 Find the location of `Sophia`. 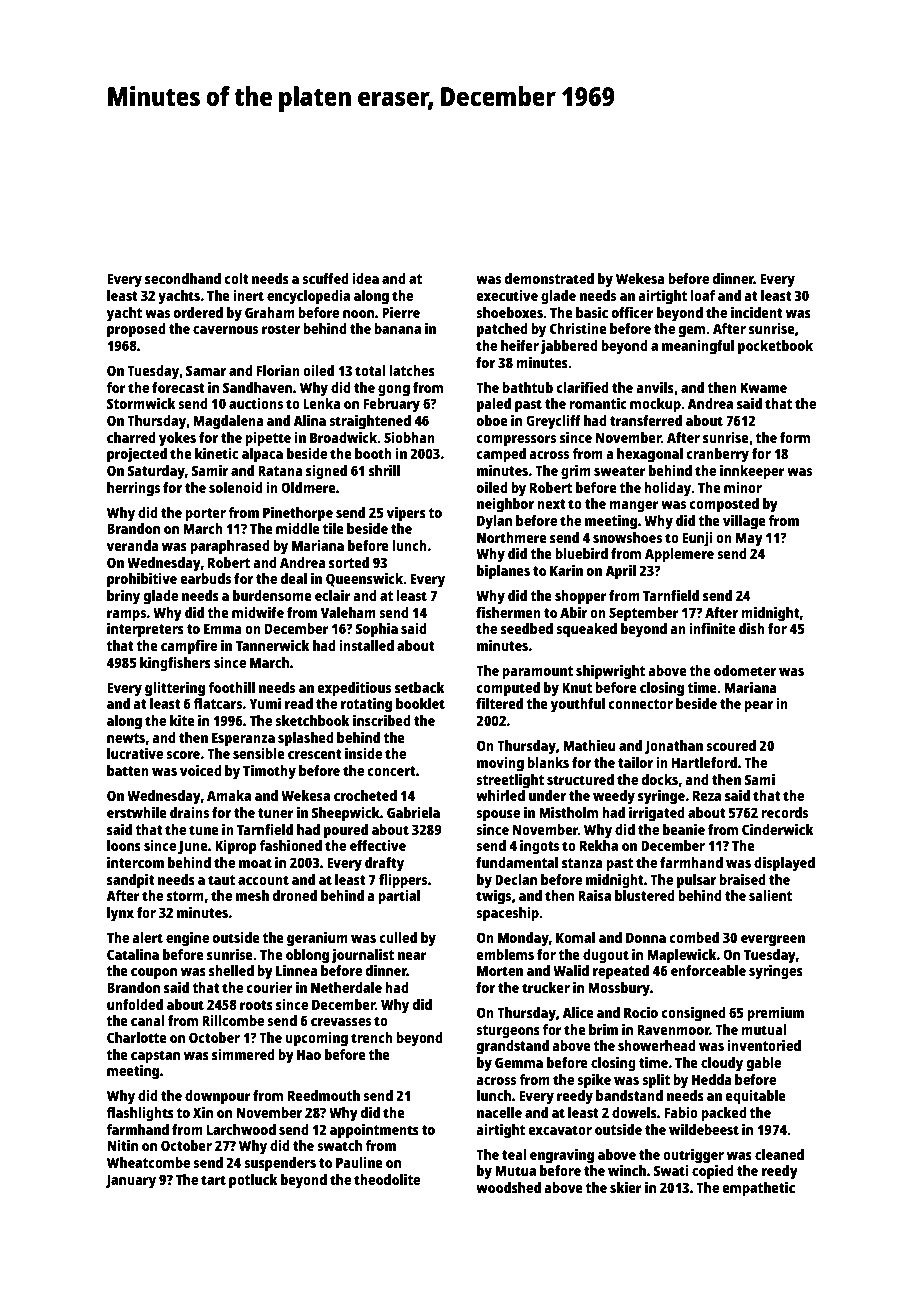

Sophia is located at coordinates (376, 630).
